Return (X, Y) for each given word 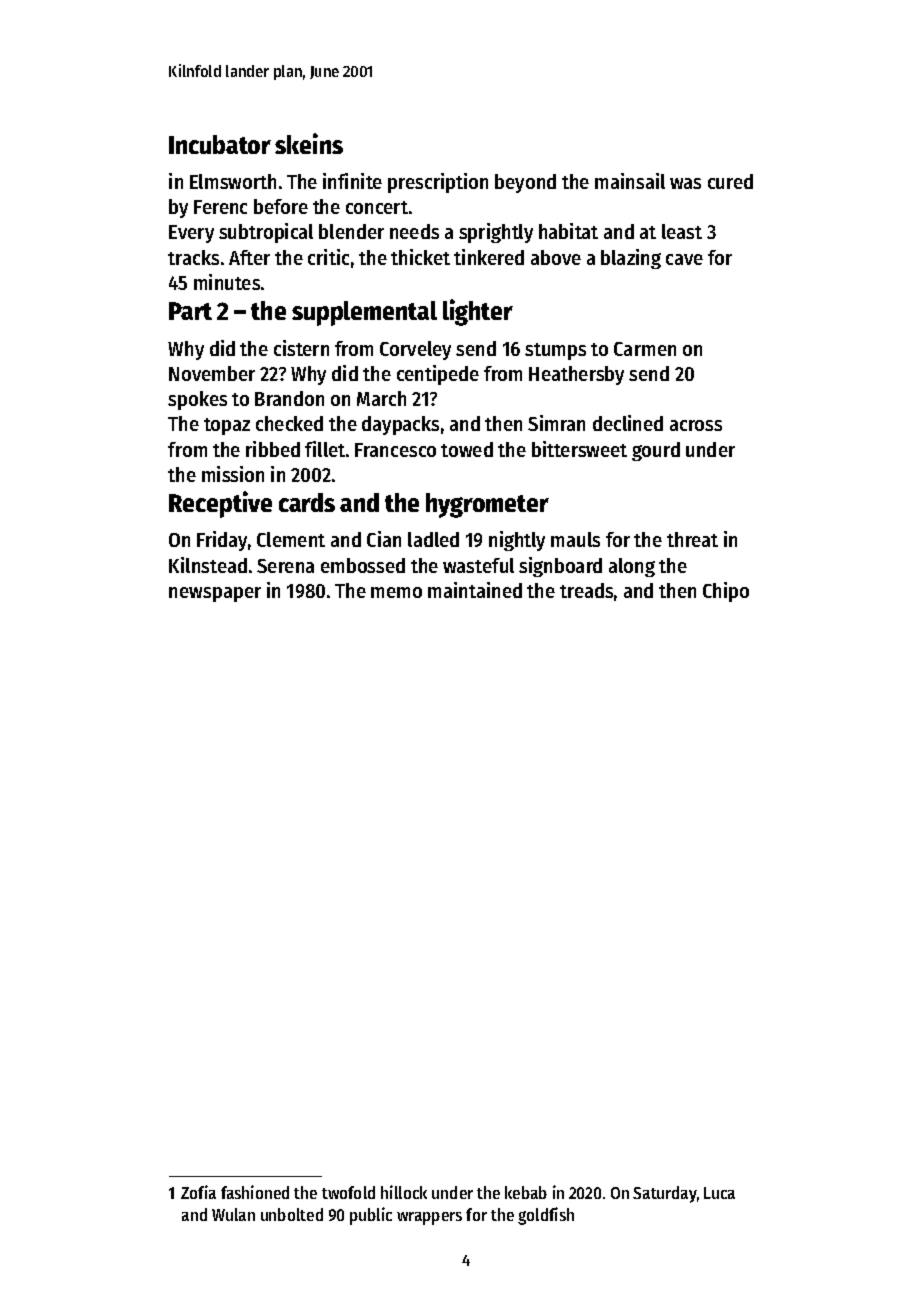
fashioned (255, 1192)
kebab (526, 1192)
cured (730, 181)
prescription (438, 183)
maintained (475, 590)
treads (586, 590)
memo (396, 592)
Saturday (665, 1194)
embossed (363, 565)
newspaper (215, 594)
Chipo (726, 592)
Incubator (220, 144)
